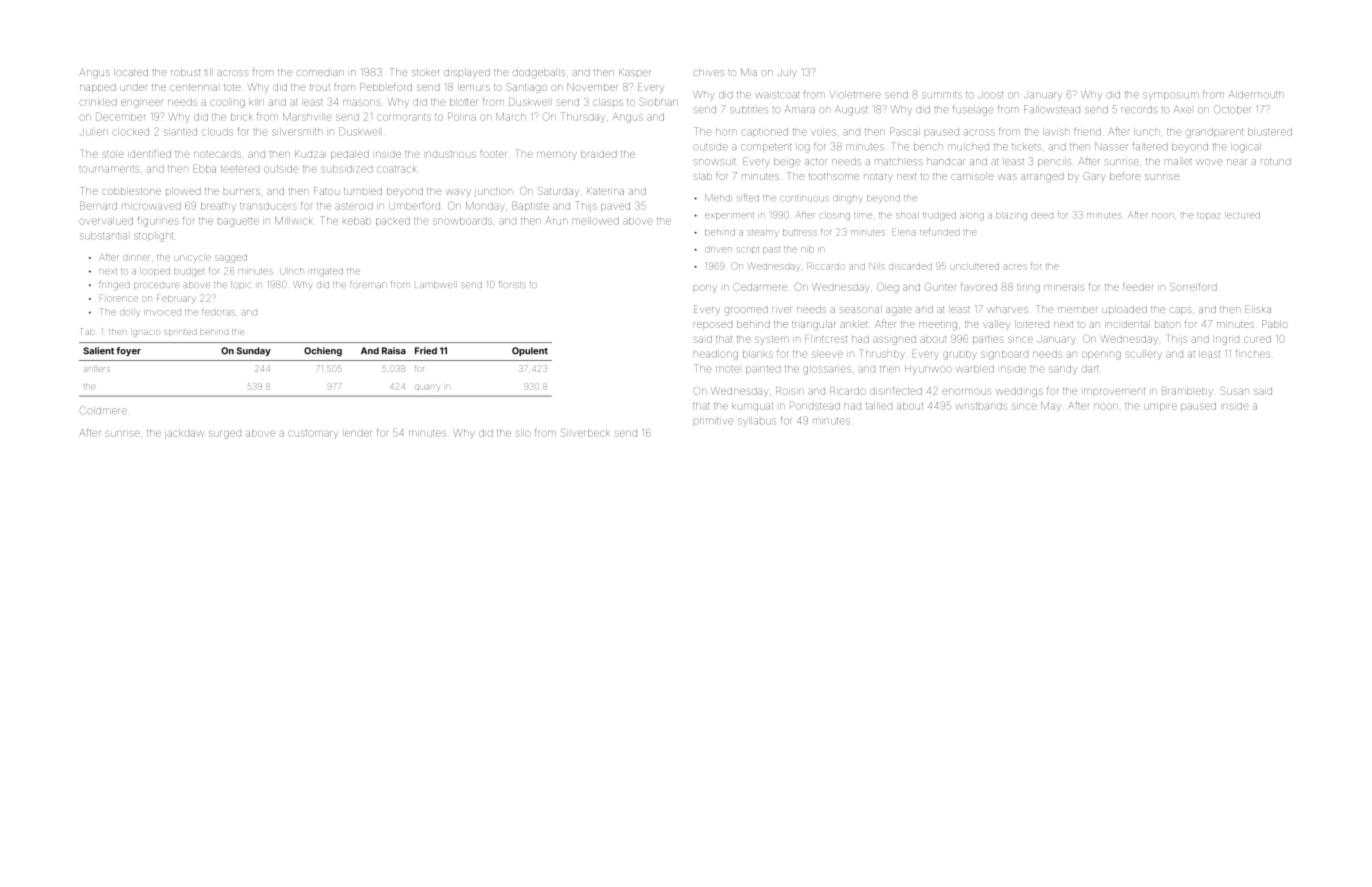 Image resolution: width=1372 pixels, height=887 pixels. What do you see at coordinates (556, 221) in the document?
I see `Arun` at bounding box center [556, 221].
